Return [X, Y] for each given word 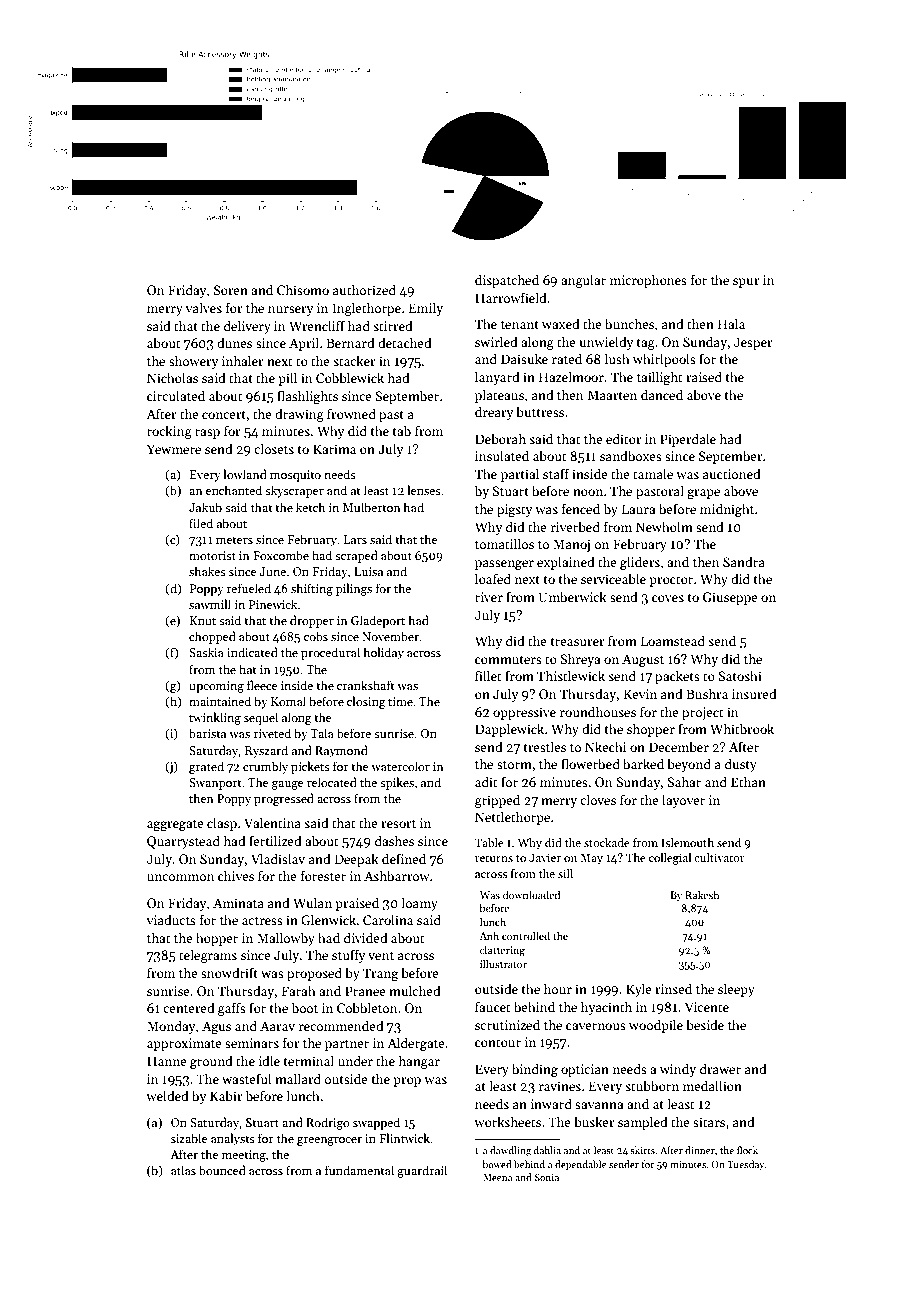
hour [558, 988]
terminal [308, 1060]
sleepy [736, 990]
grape [703, 494]
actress [262, 921]
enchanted [234, 490]
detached [405, 342]
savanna [599, 1105]
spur [746, 283]
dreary [494, 413]
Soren [231, 290]
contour [498, 1043]
